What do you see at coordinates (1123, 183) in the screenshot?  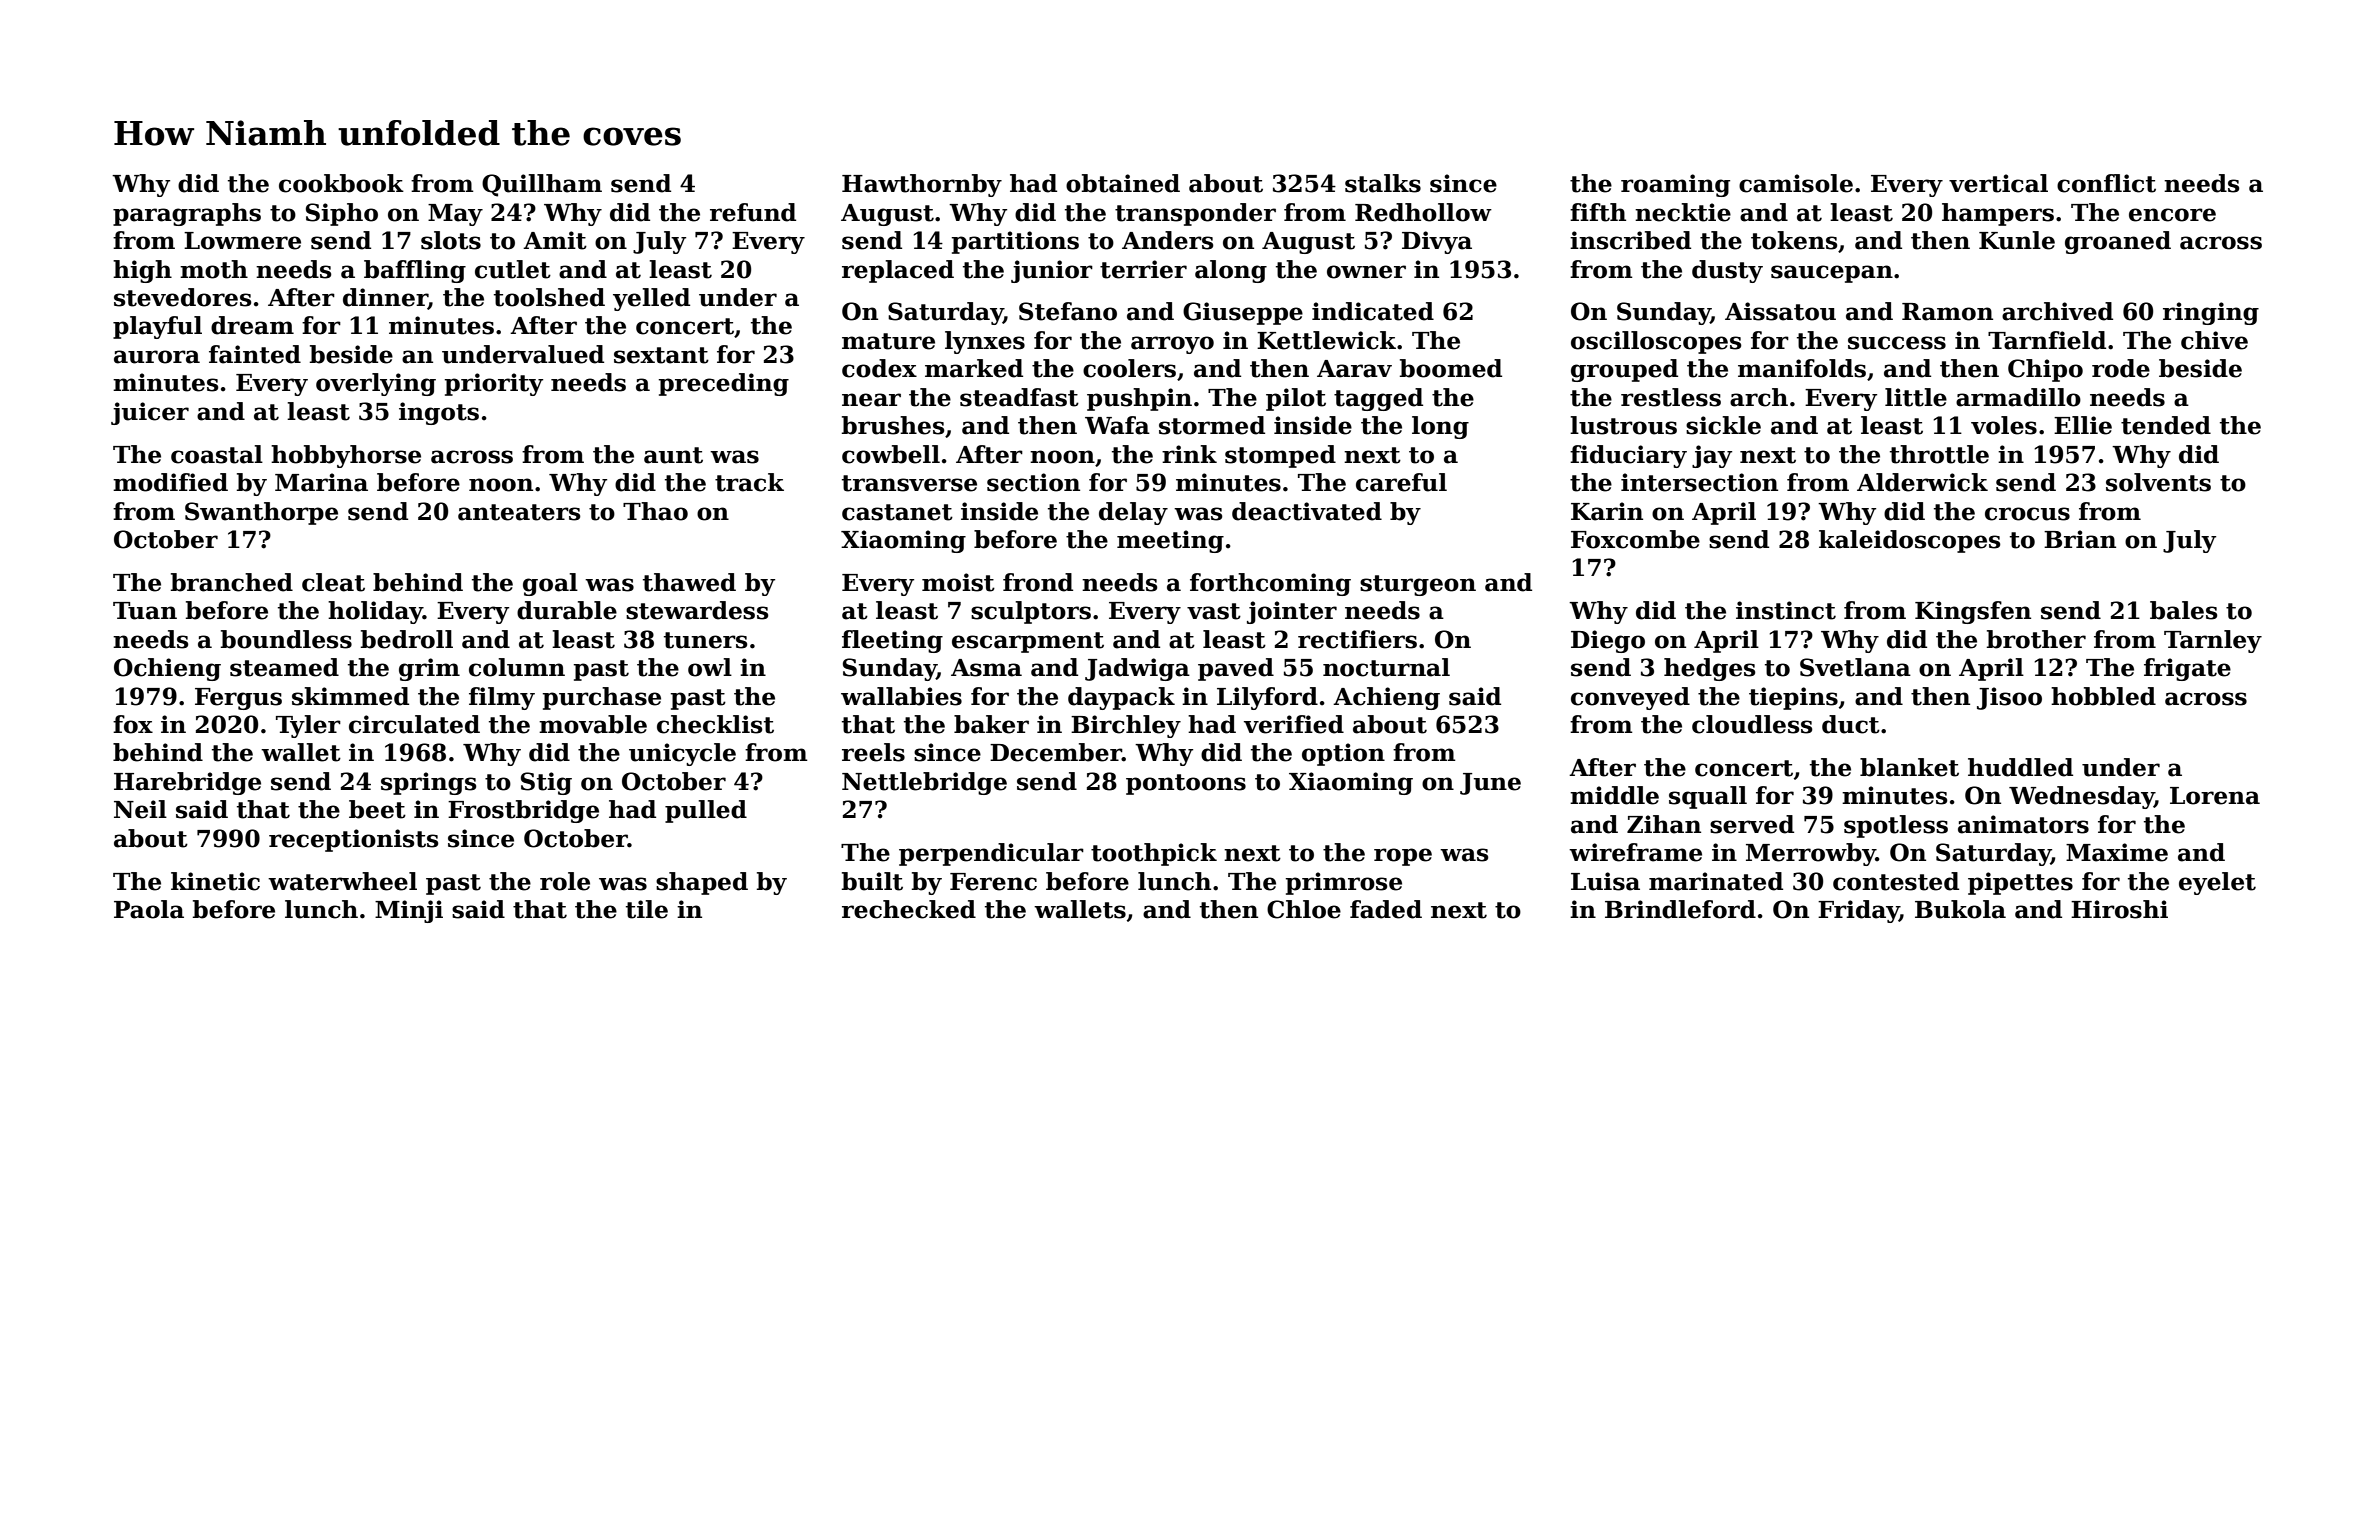 I see `obtained` at bounding box center [1123, 183].
